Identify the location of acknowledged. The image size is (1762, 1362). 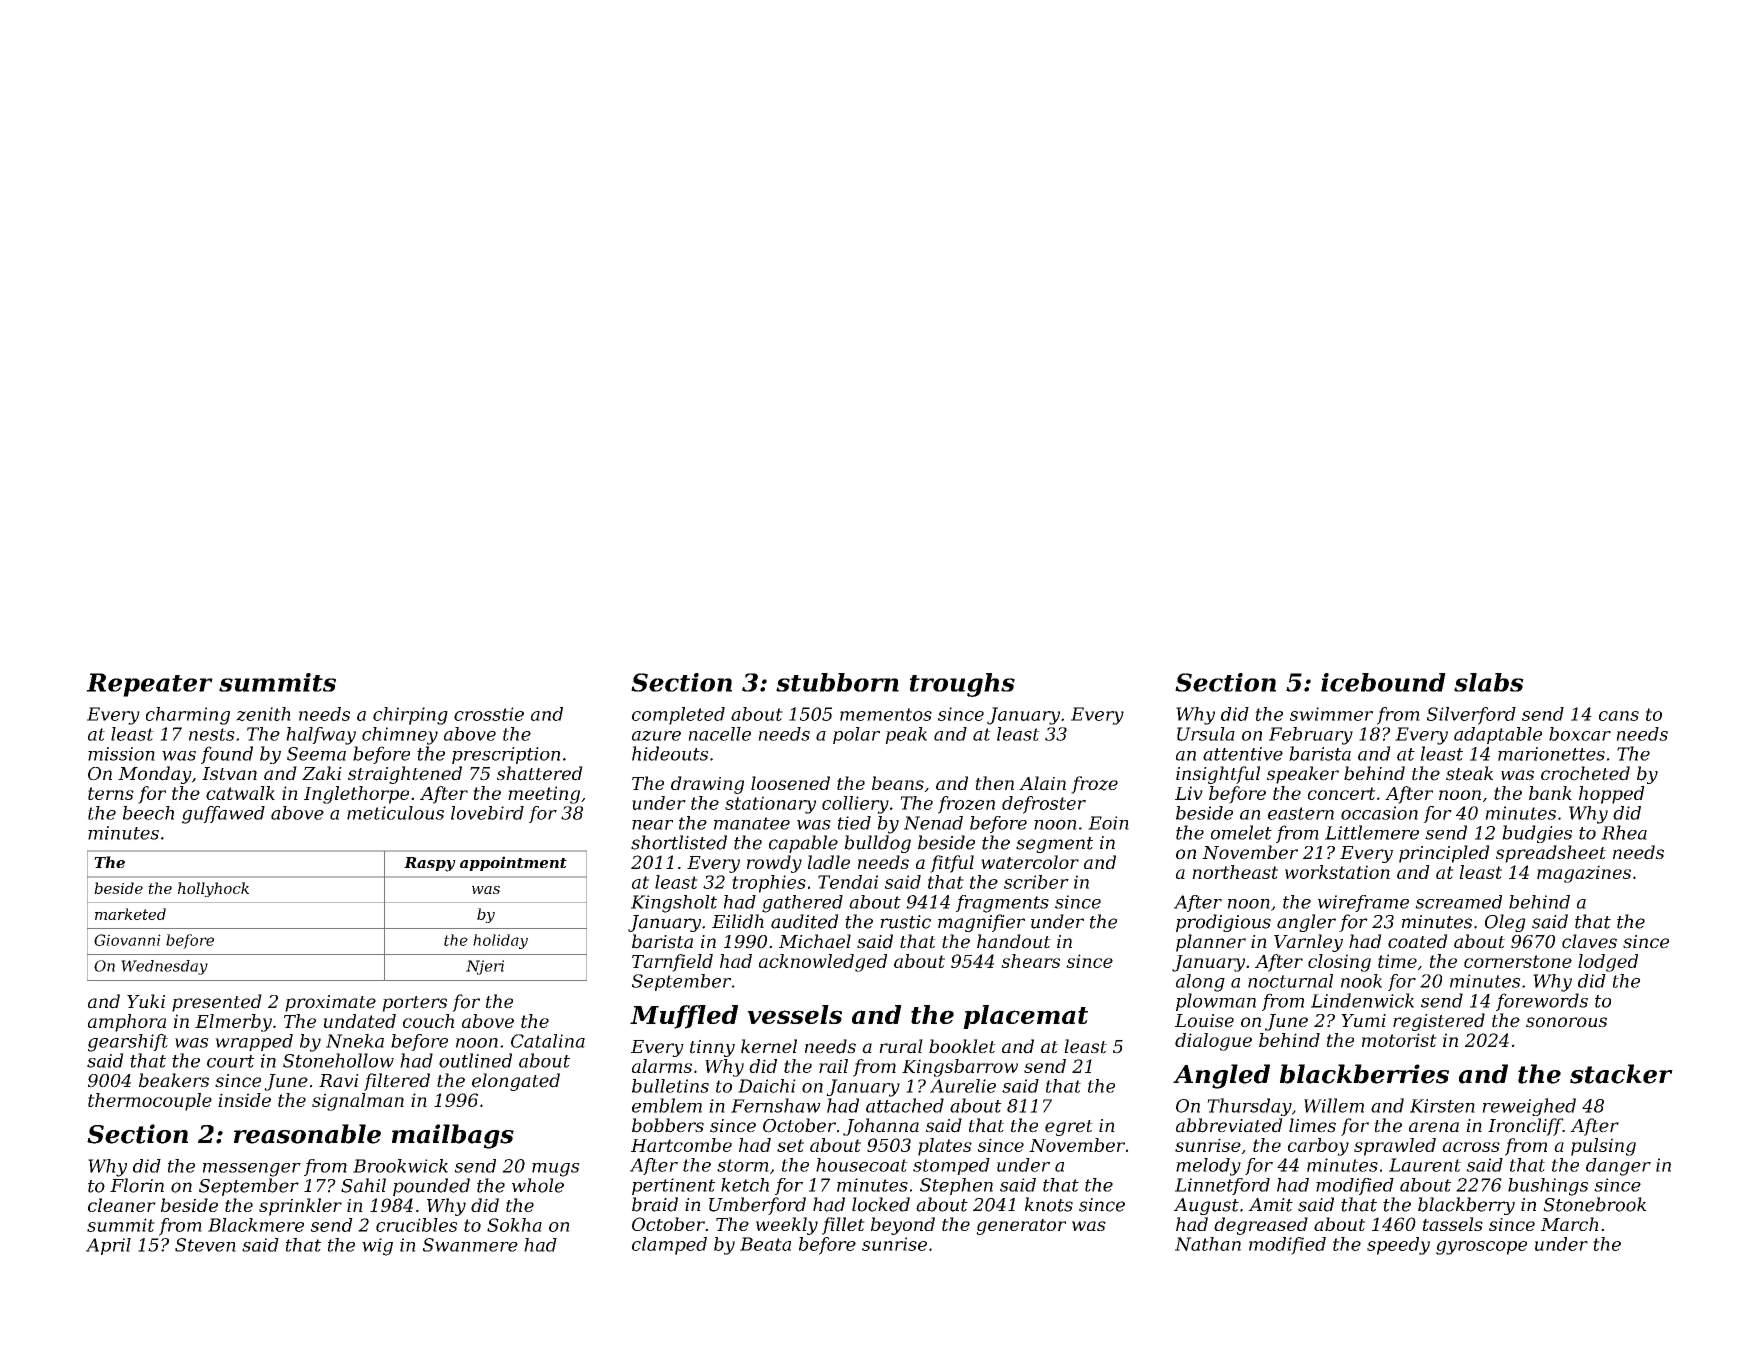
(823, 963).
